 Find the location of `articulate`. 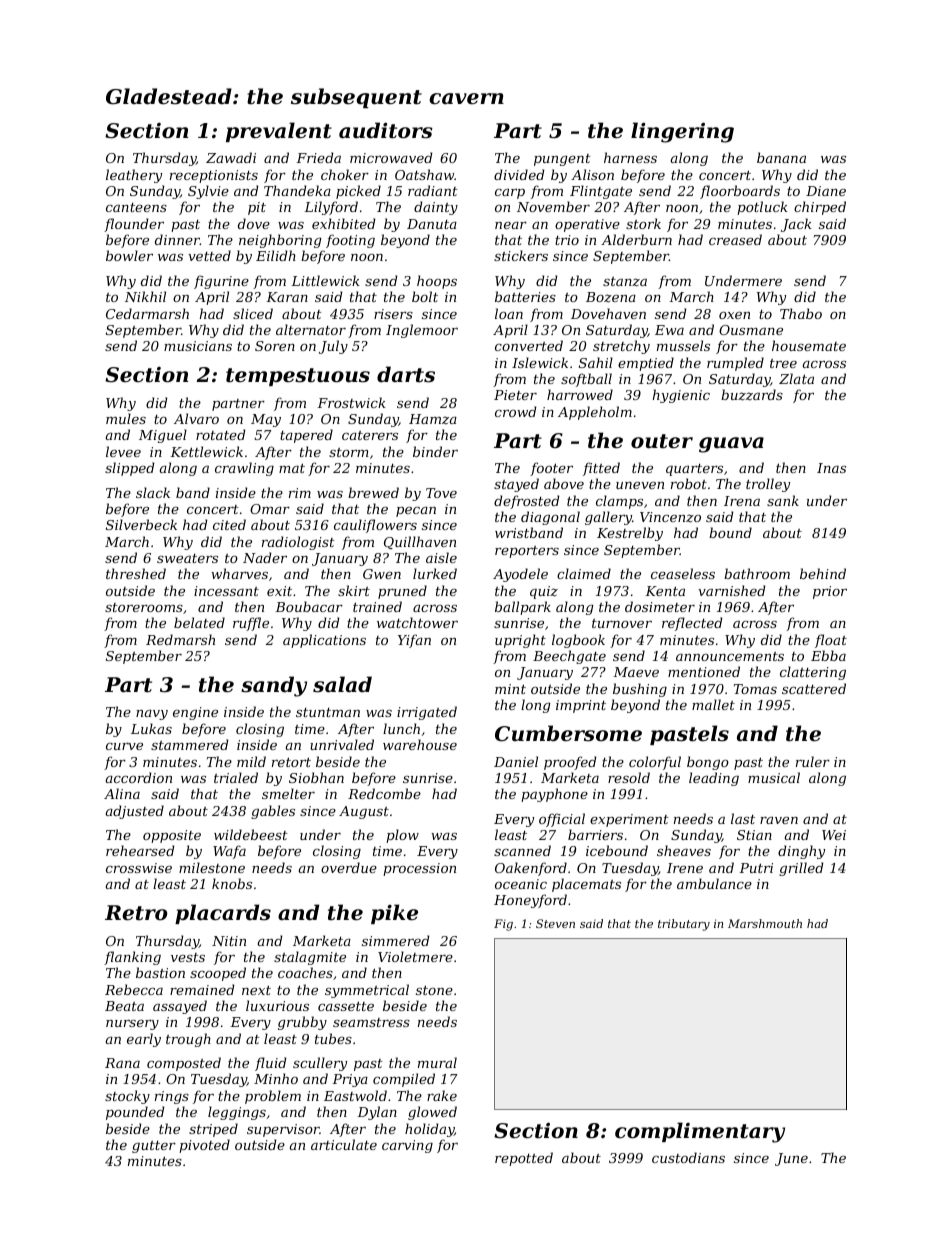

articulate is located at coordinates (344, 1144).
